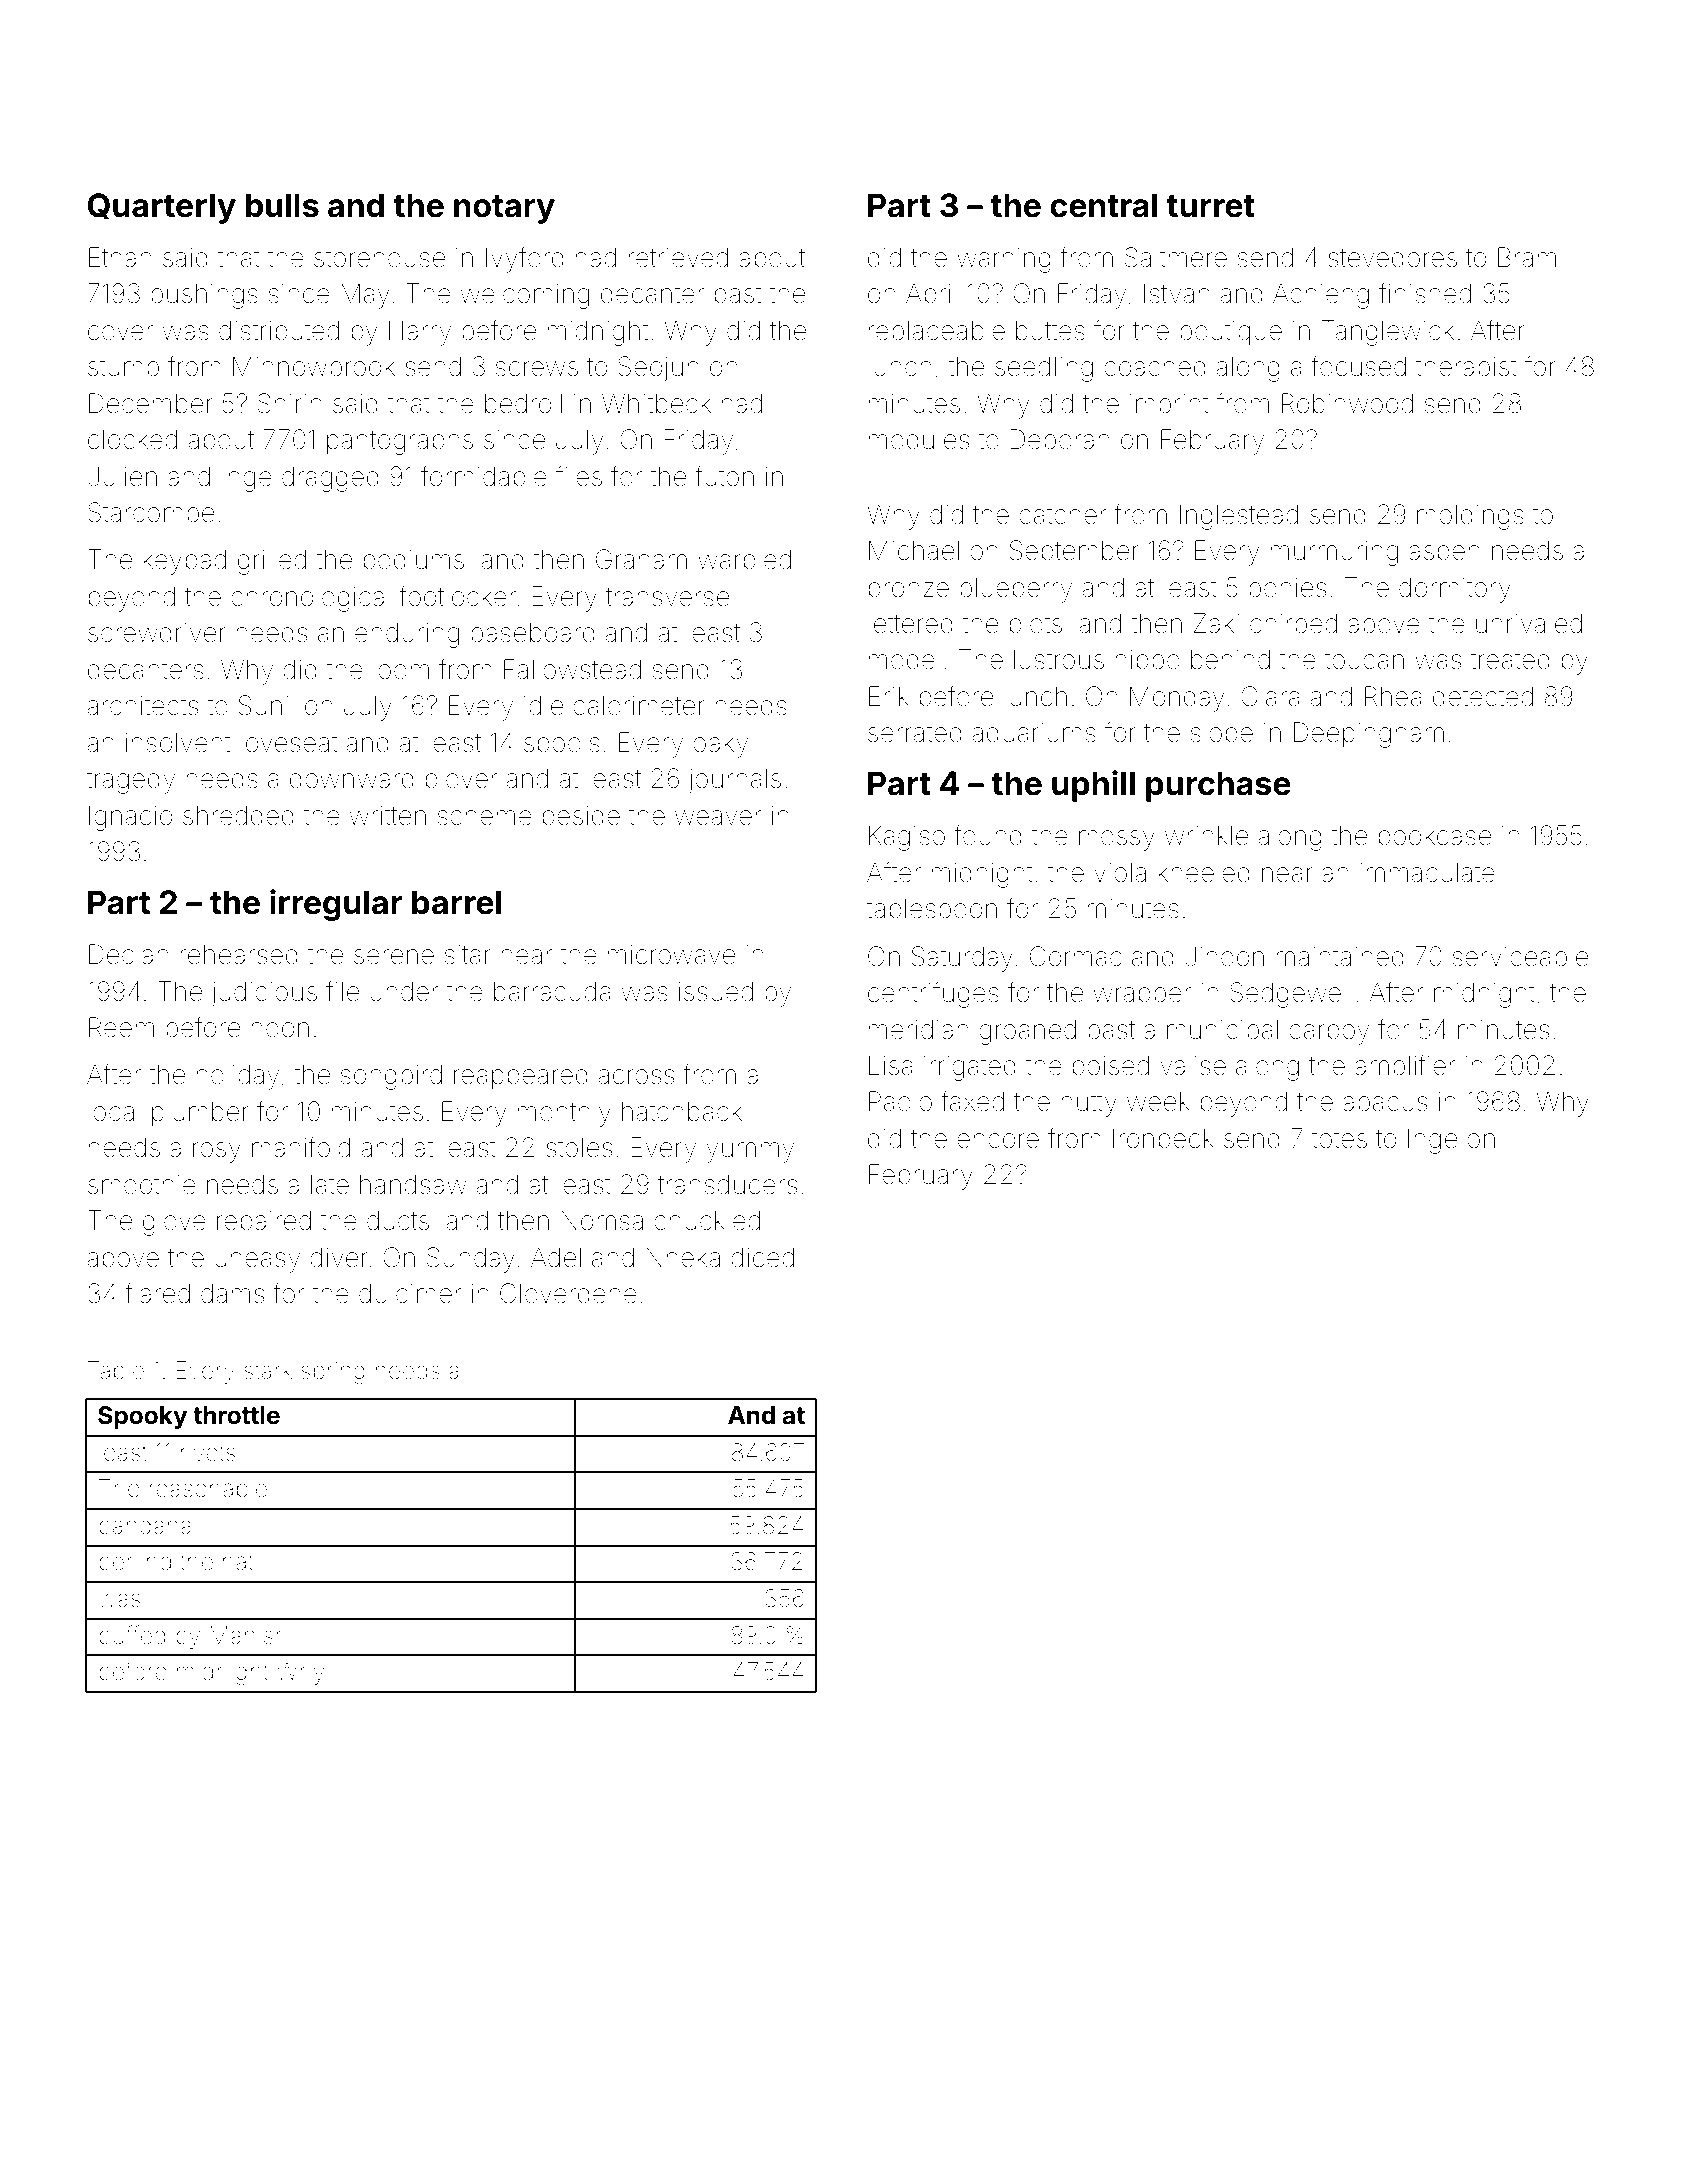  I want to click on totes, so click(1339, 1139).
